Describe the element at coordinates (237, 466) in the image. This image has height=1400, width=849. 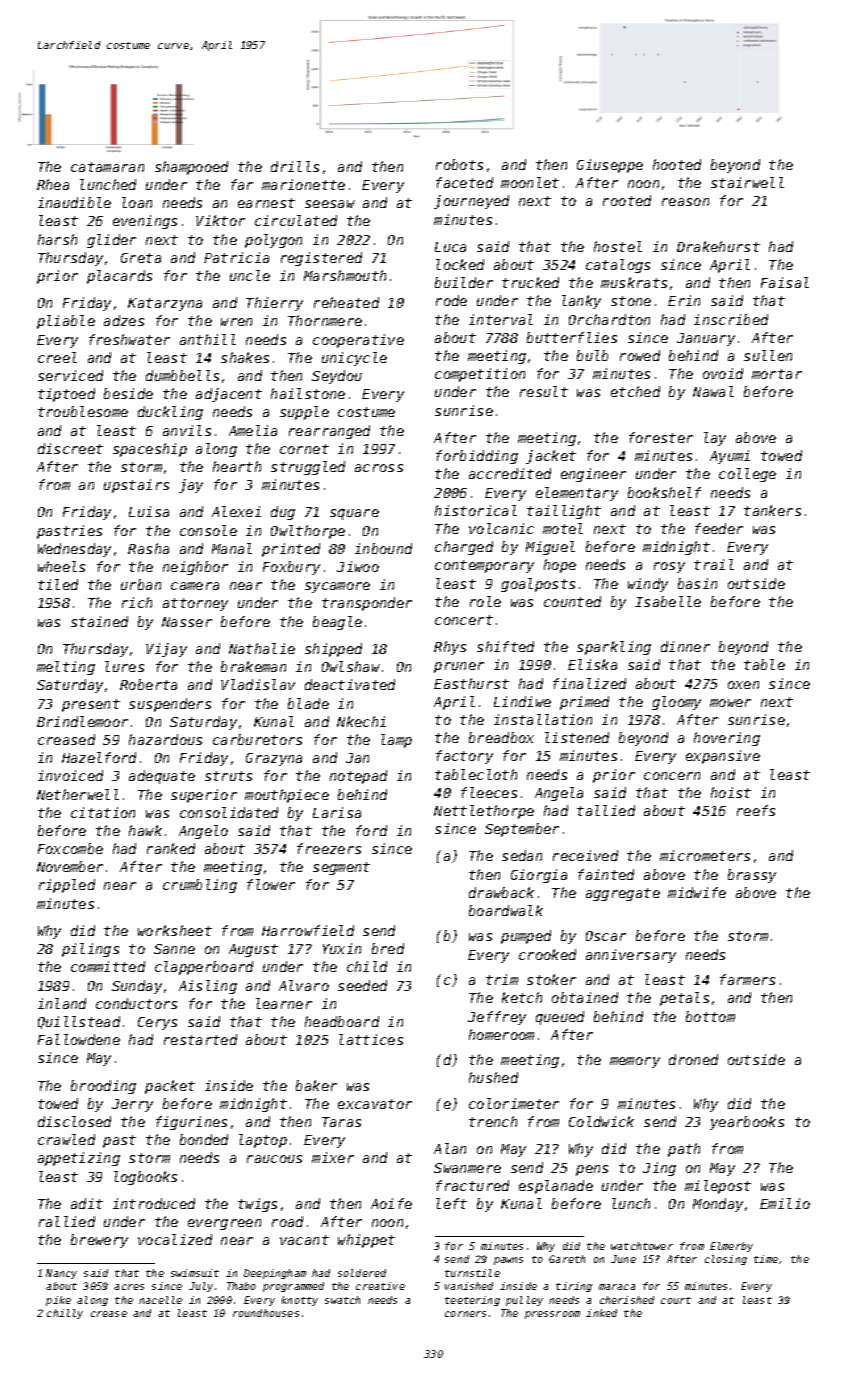
I see `hearth` at that location.
